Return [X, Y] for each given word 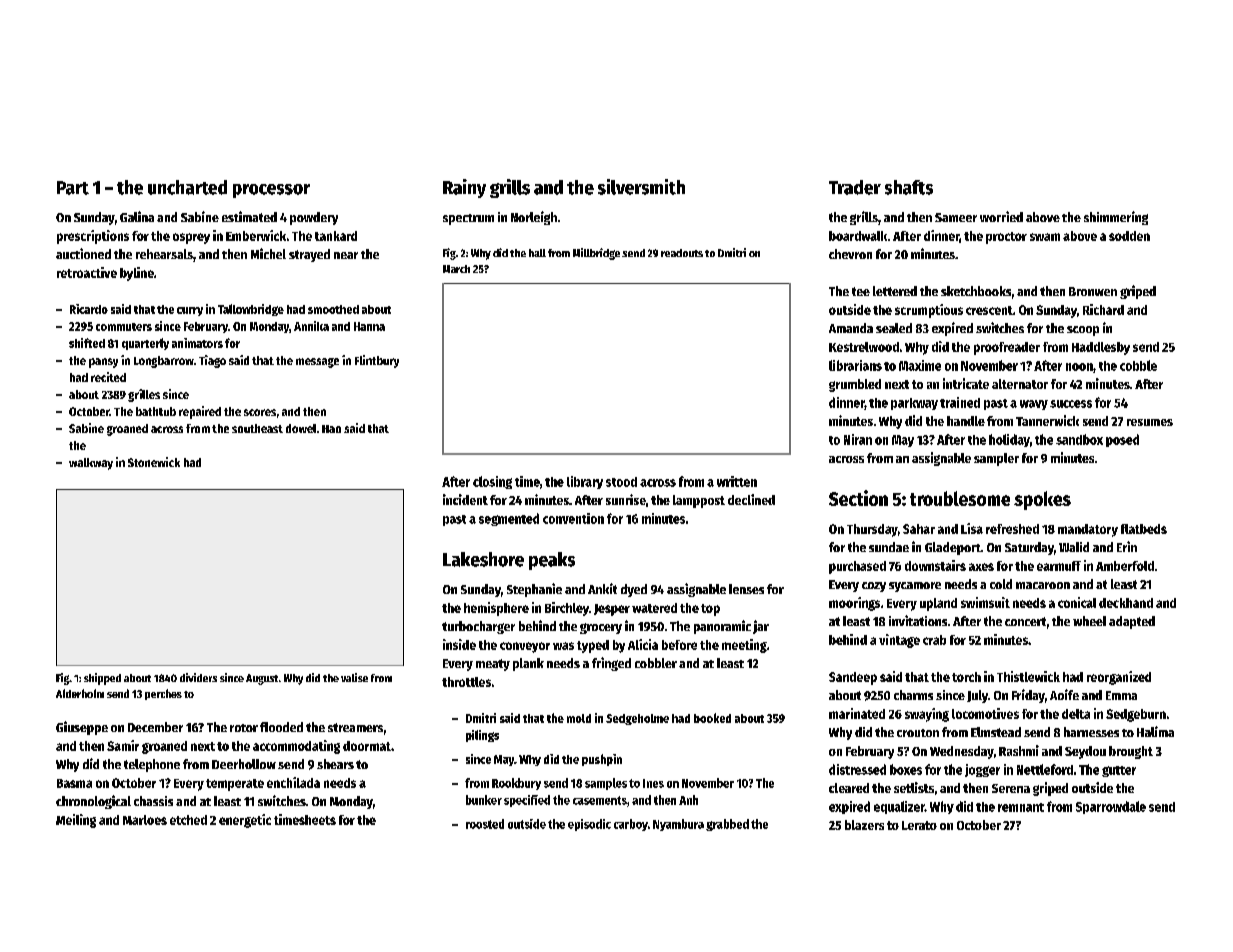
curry [190, 311]
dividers [198, 677]
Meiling [76, 821]
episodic [589, 825]
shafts [909, 187]
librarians [855, 365]
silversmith [641, 187]
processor [271, 191]
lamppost [699, 501]
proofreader [1007, 348]
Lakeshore [483, 559]
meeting [744, 646]
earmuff [1059, 566]
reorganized [1119, 678]
